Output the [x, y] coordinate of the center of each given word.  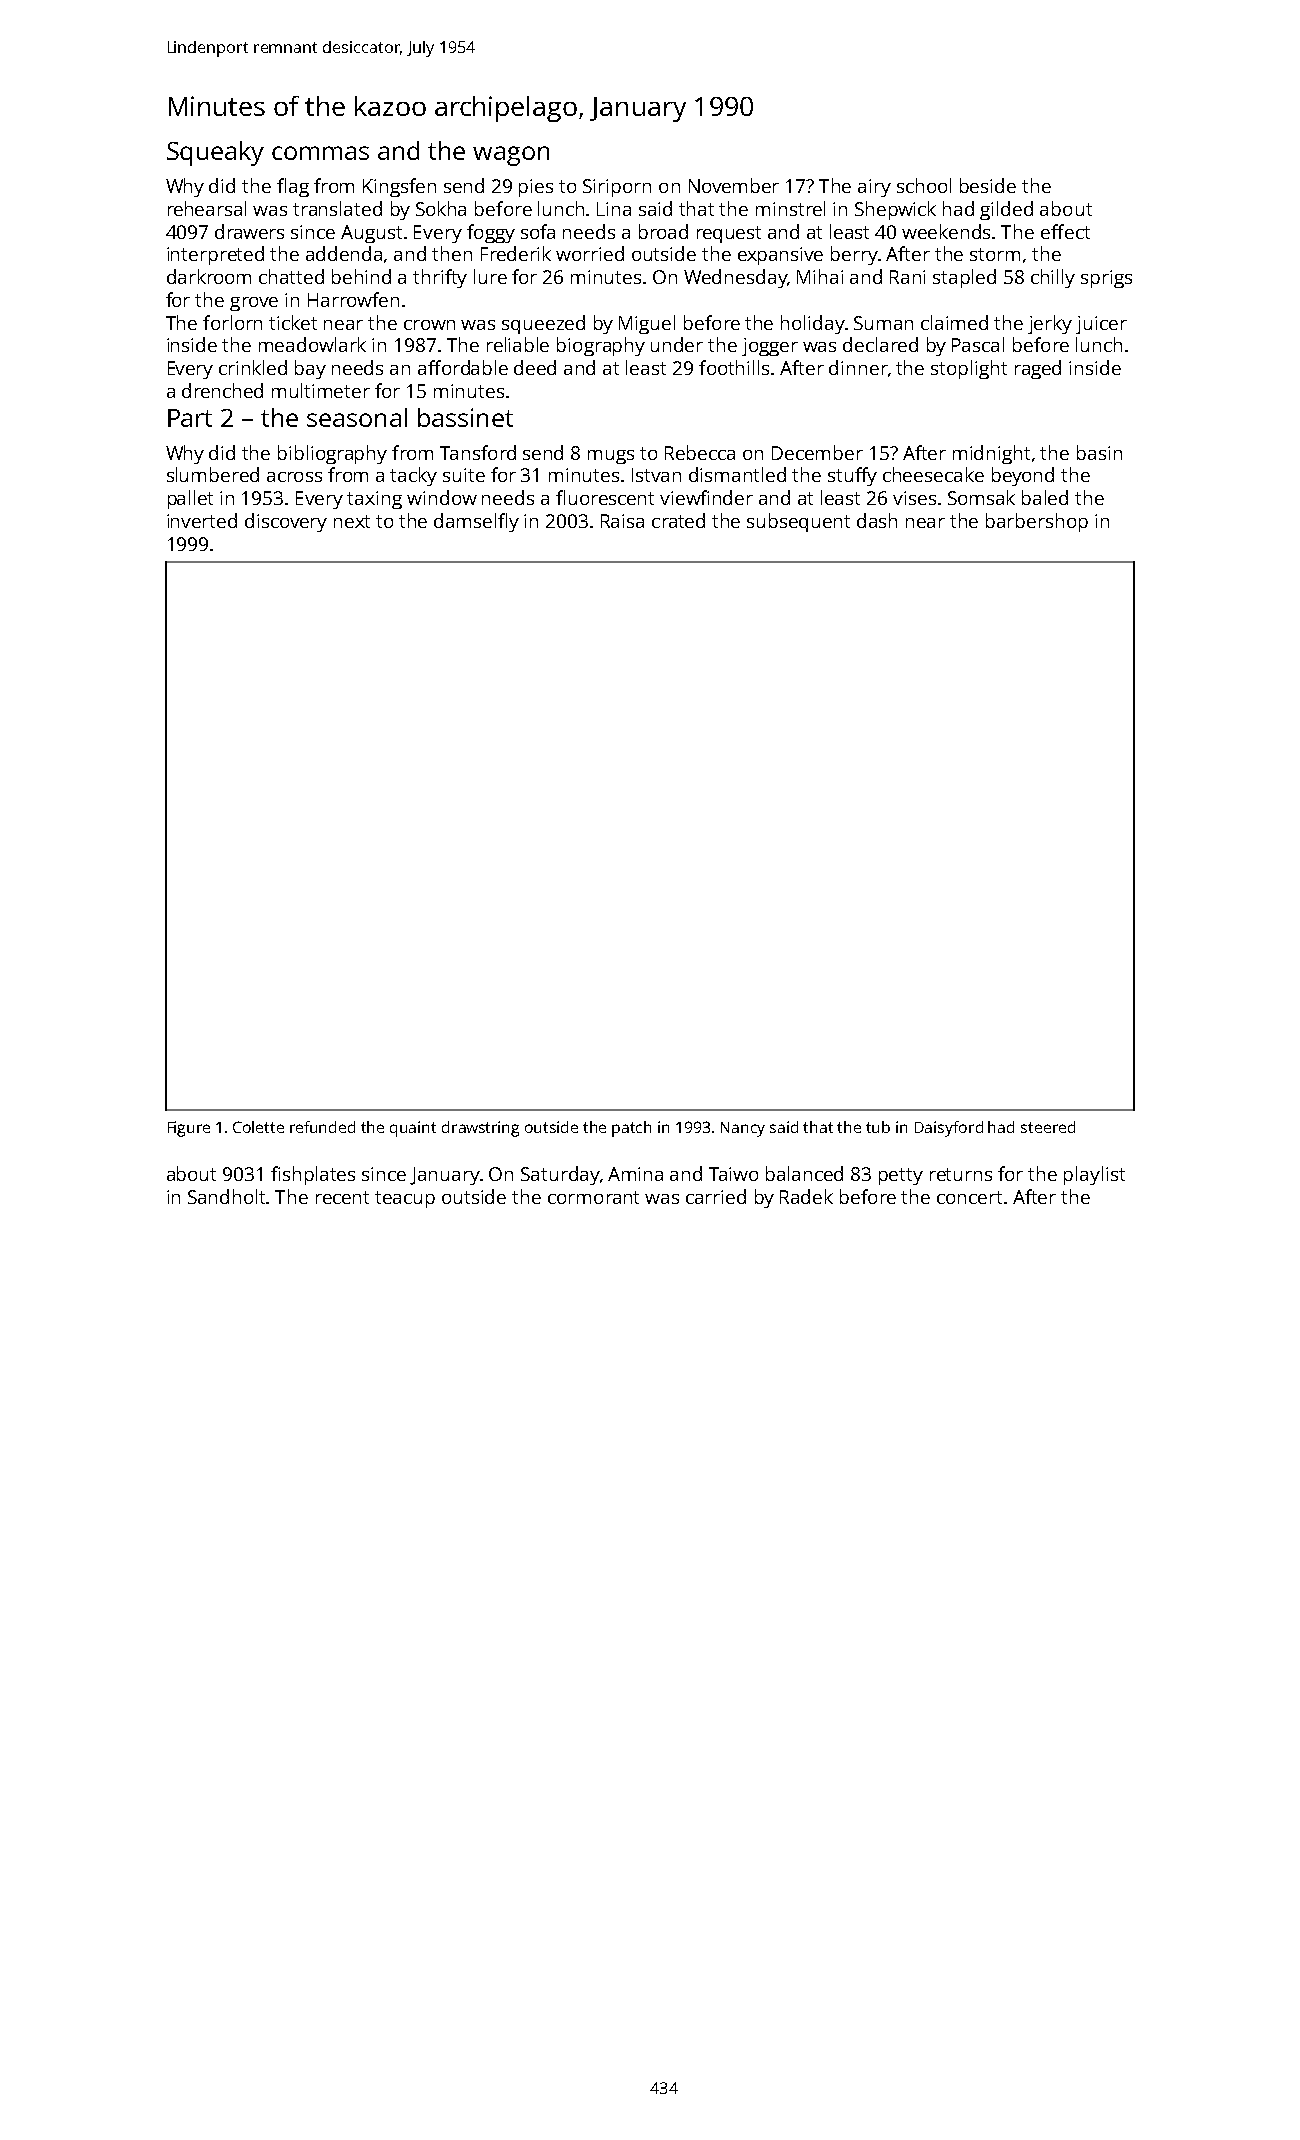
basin [1099, 452]
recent [342, 1197]
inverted [202, 520]
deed [535, 367]
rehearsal [207, 208]
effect [1065, 231]
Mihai [820, 276]
